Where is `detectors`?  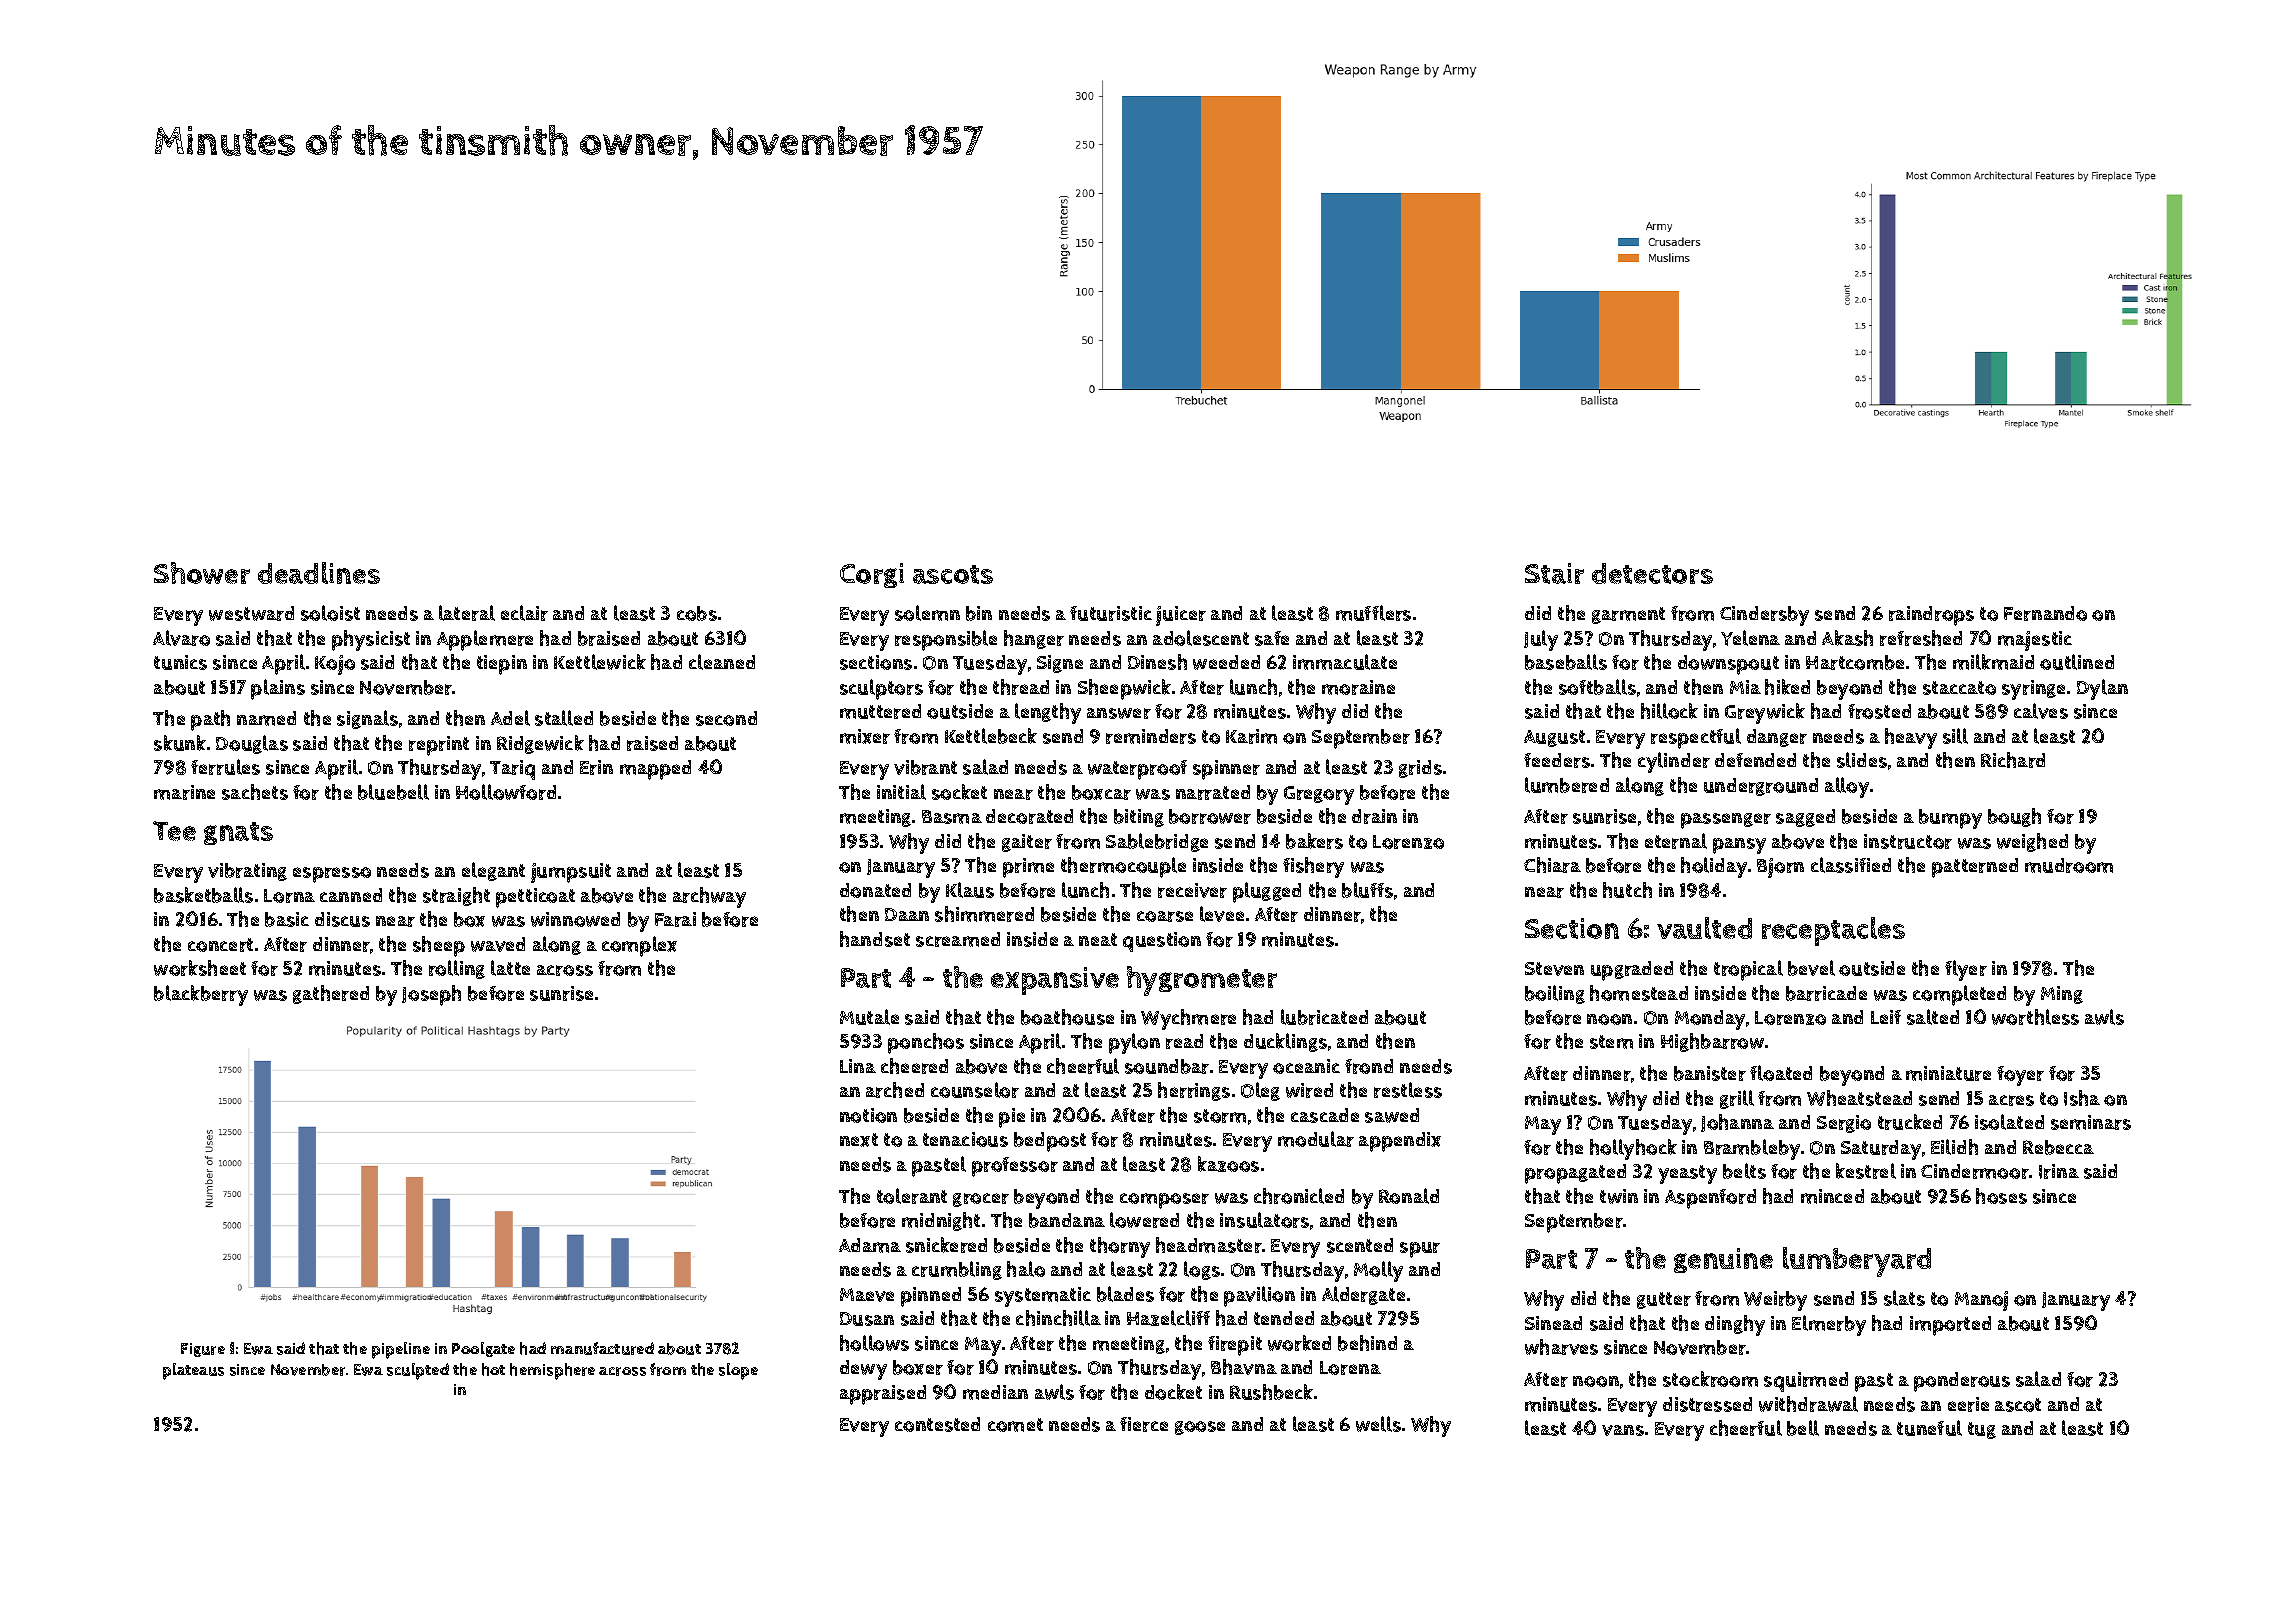
detectors is located at coordinates (1652, 573).
